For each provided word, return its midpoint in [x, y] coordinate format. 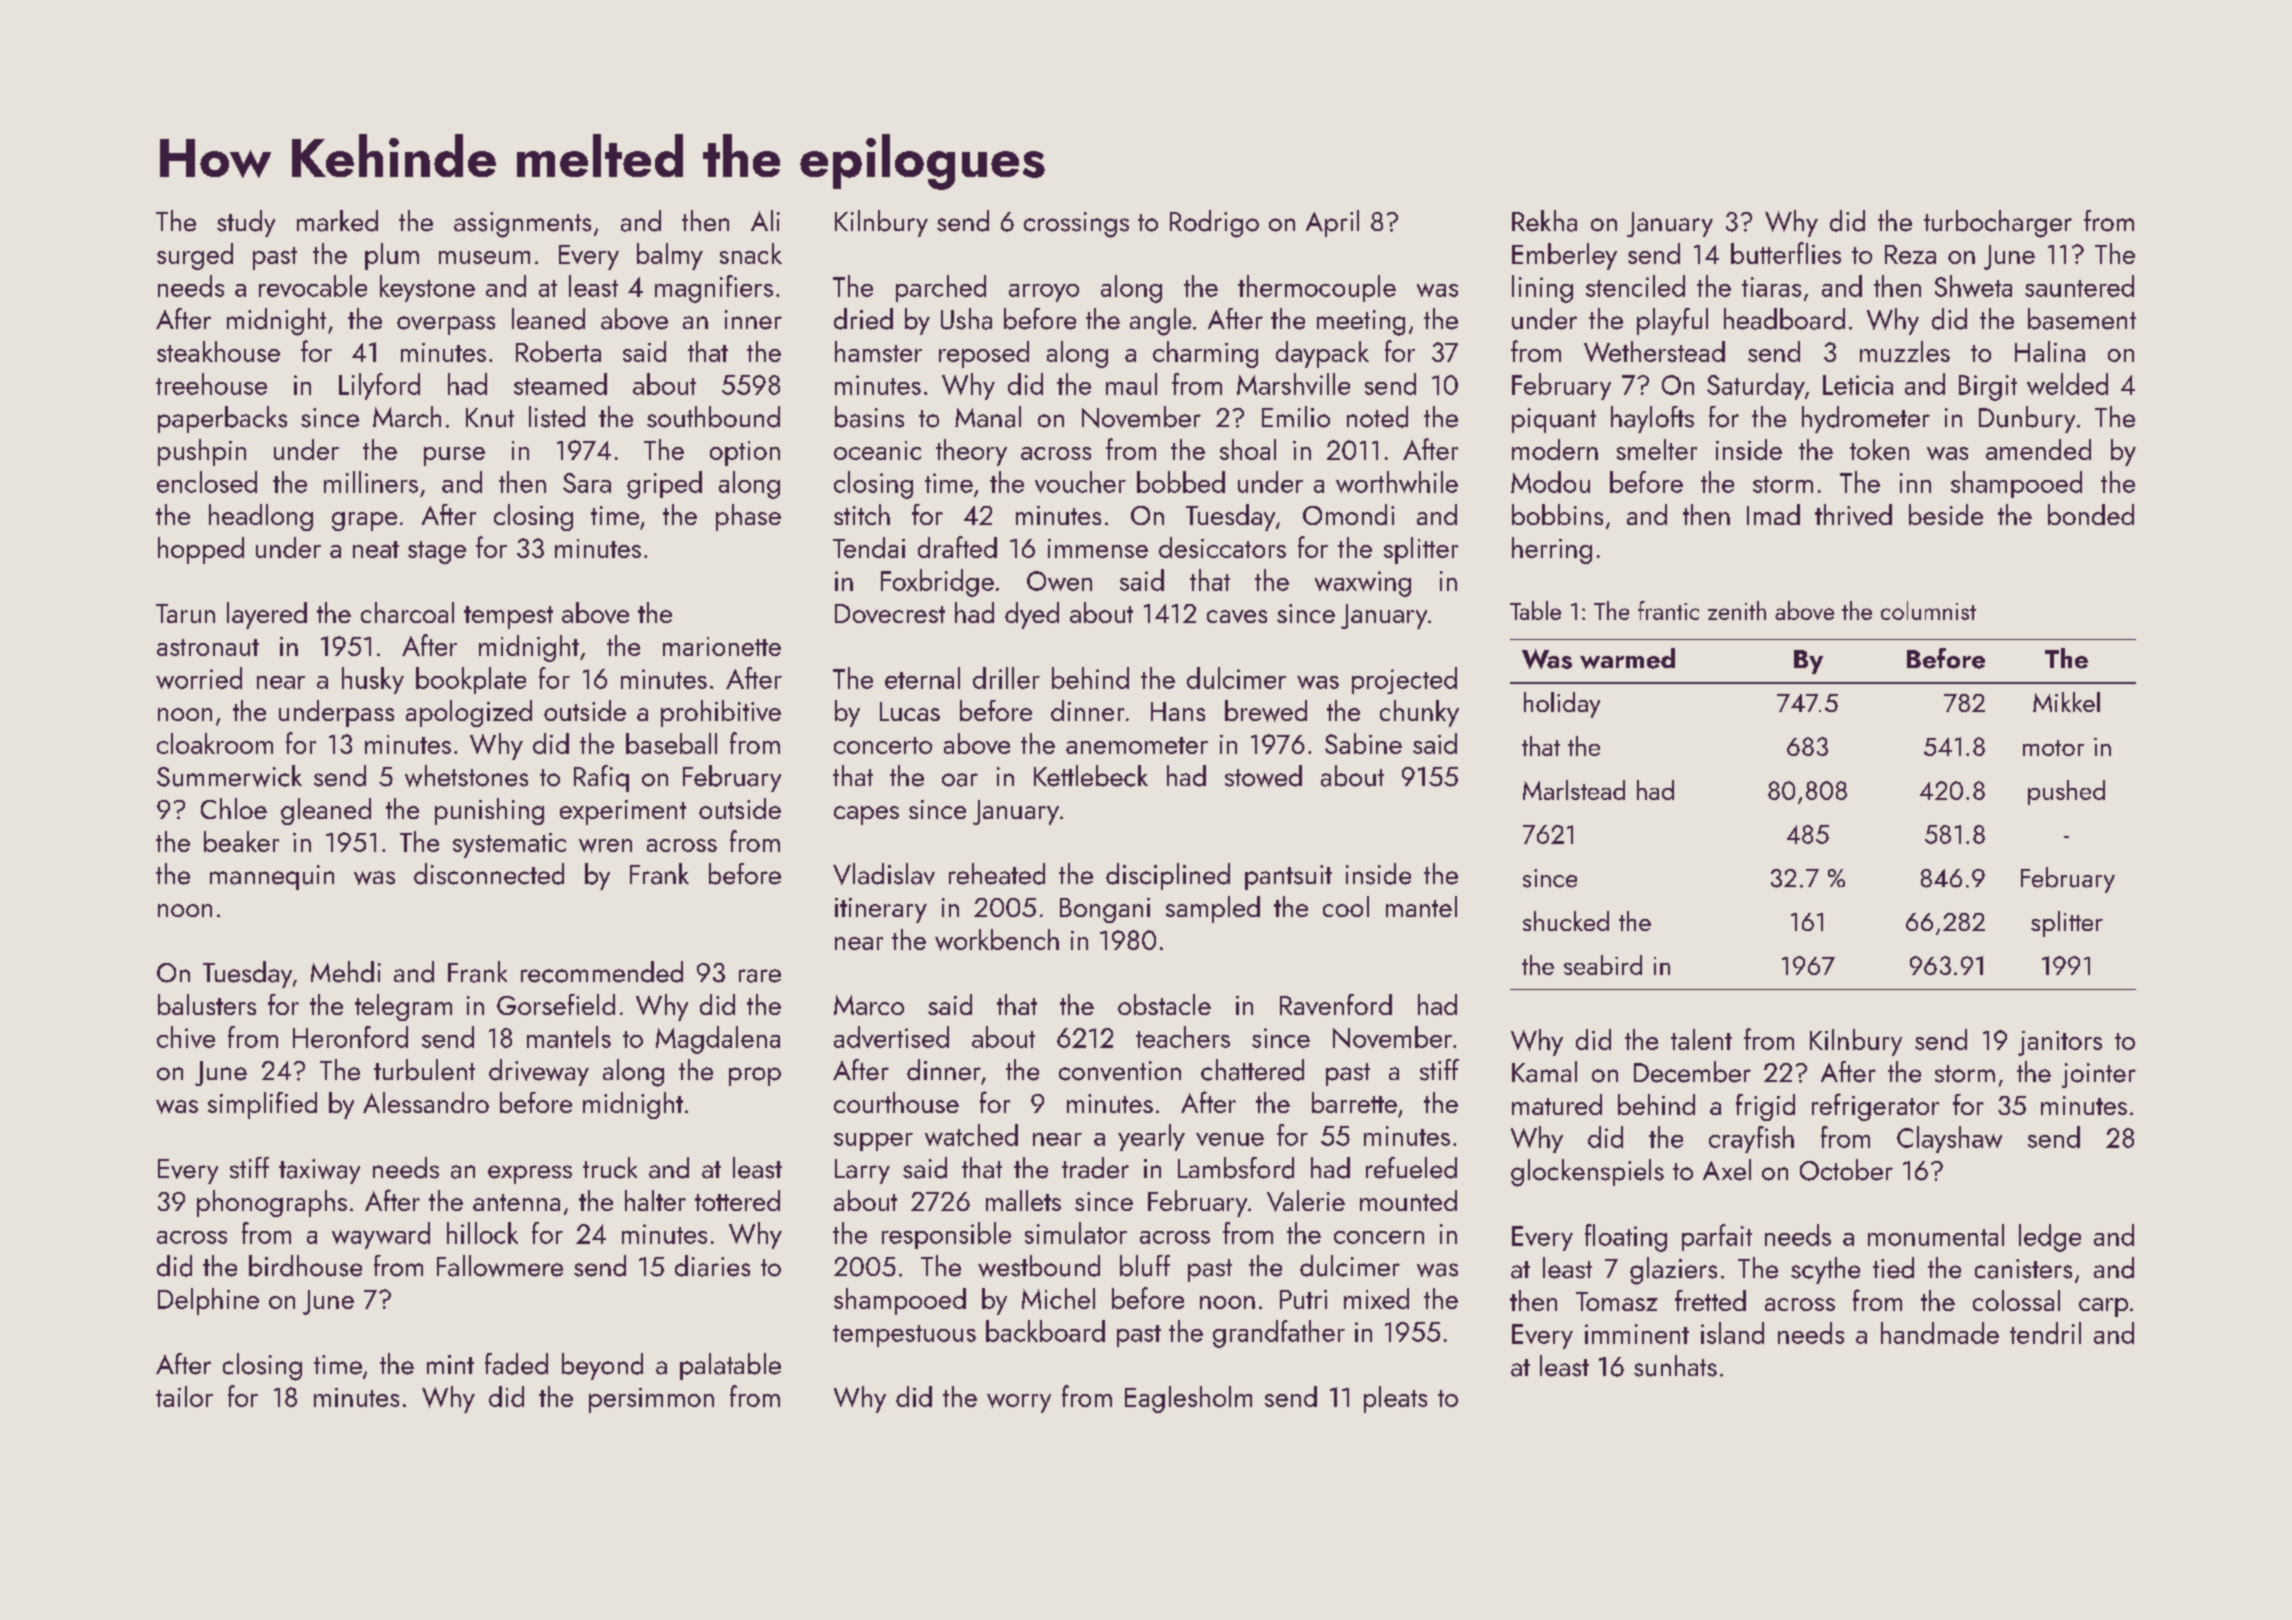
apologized [469, 713]
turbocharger [1998, 224]
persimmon [651, 1400]
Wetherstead [1654, 351]
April [1332, 223]
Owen [1059, 581]
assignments [522, 225]
